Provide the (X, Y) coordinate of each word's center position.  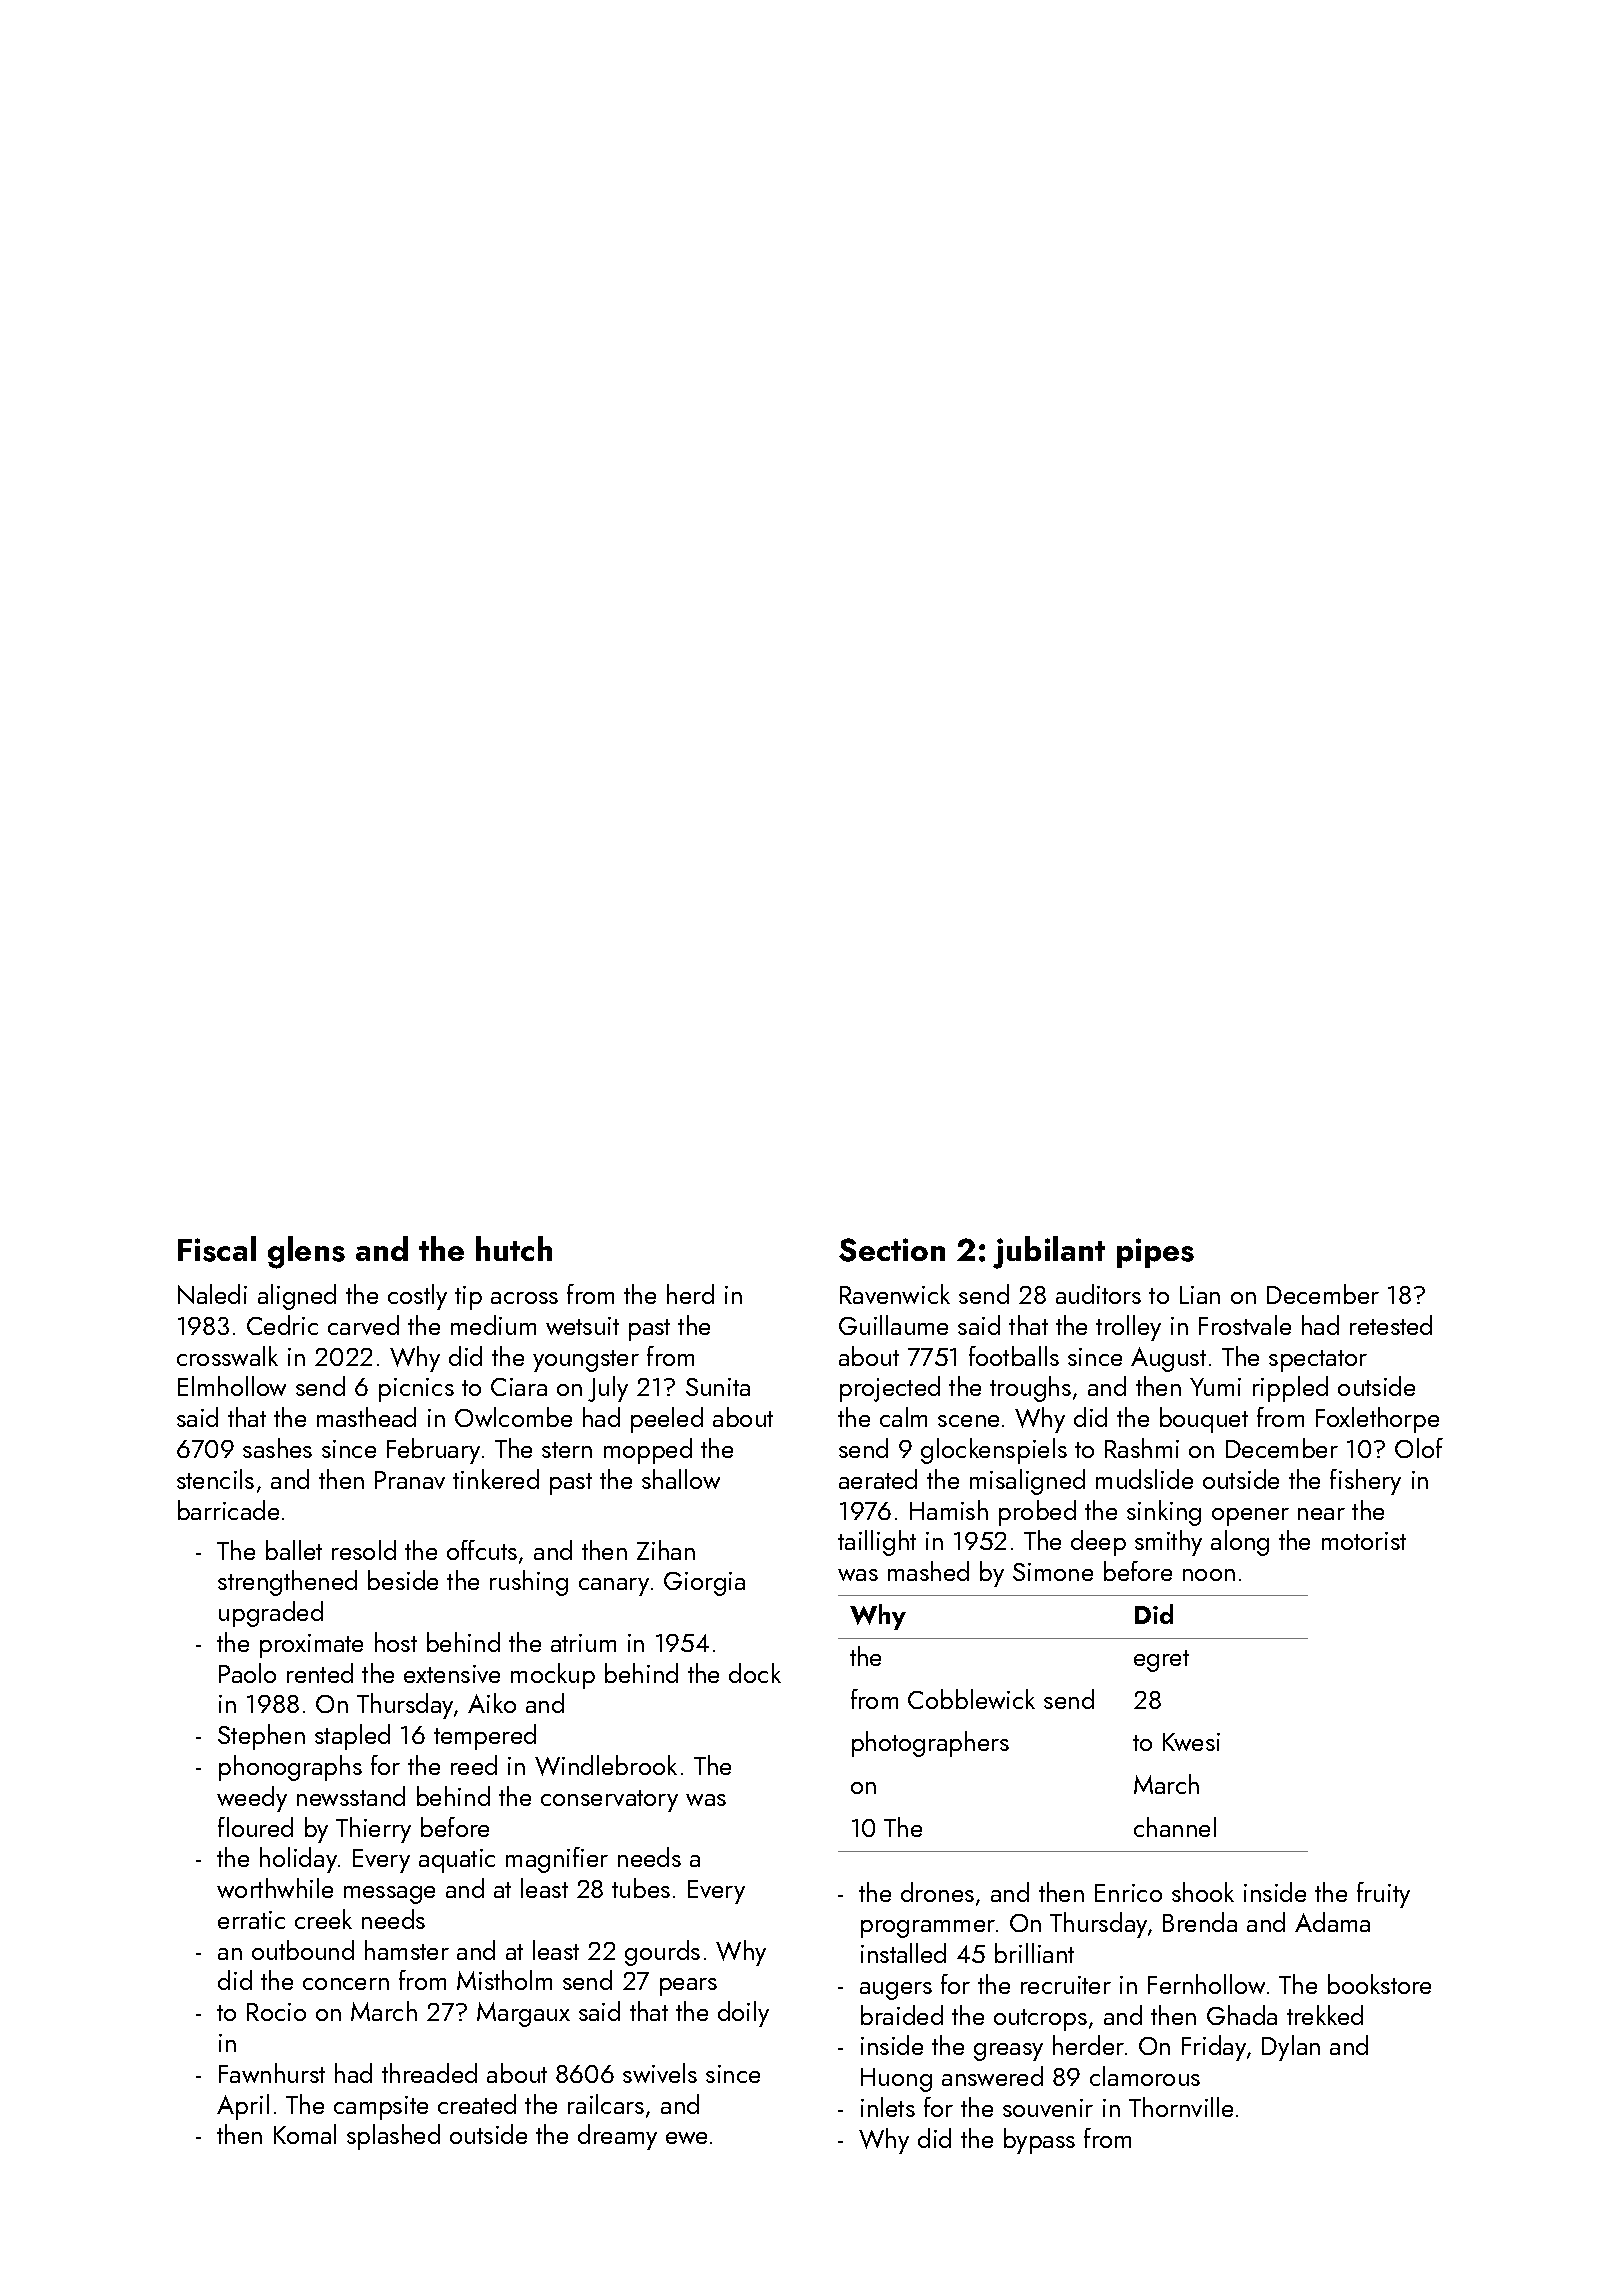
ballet (294, 1550)
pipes (1155, 1253)
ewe (686, 2138)
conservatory (609, 1801)
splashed (393, 2137)
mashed (928, 1571)
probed (1037, 1513)
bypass (1039, 2141)
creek (323, 1919)
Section (892, 1250)
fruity (1383, 1895)
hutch (514, 1248)
